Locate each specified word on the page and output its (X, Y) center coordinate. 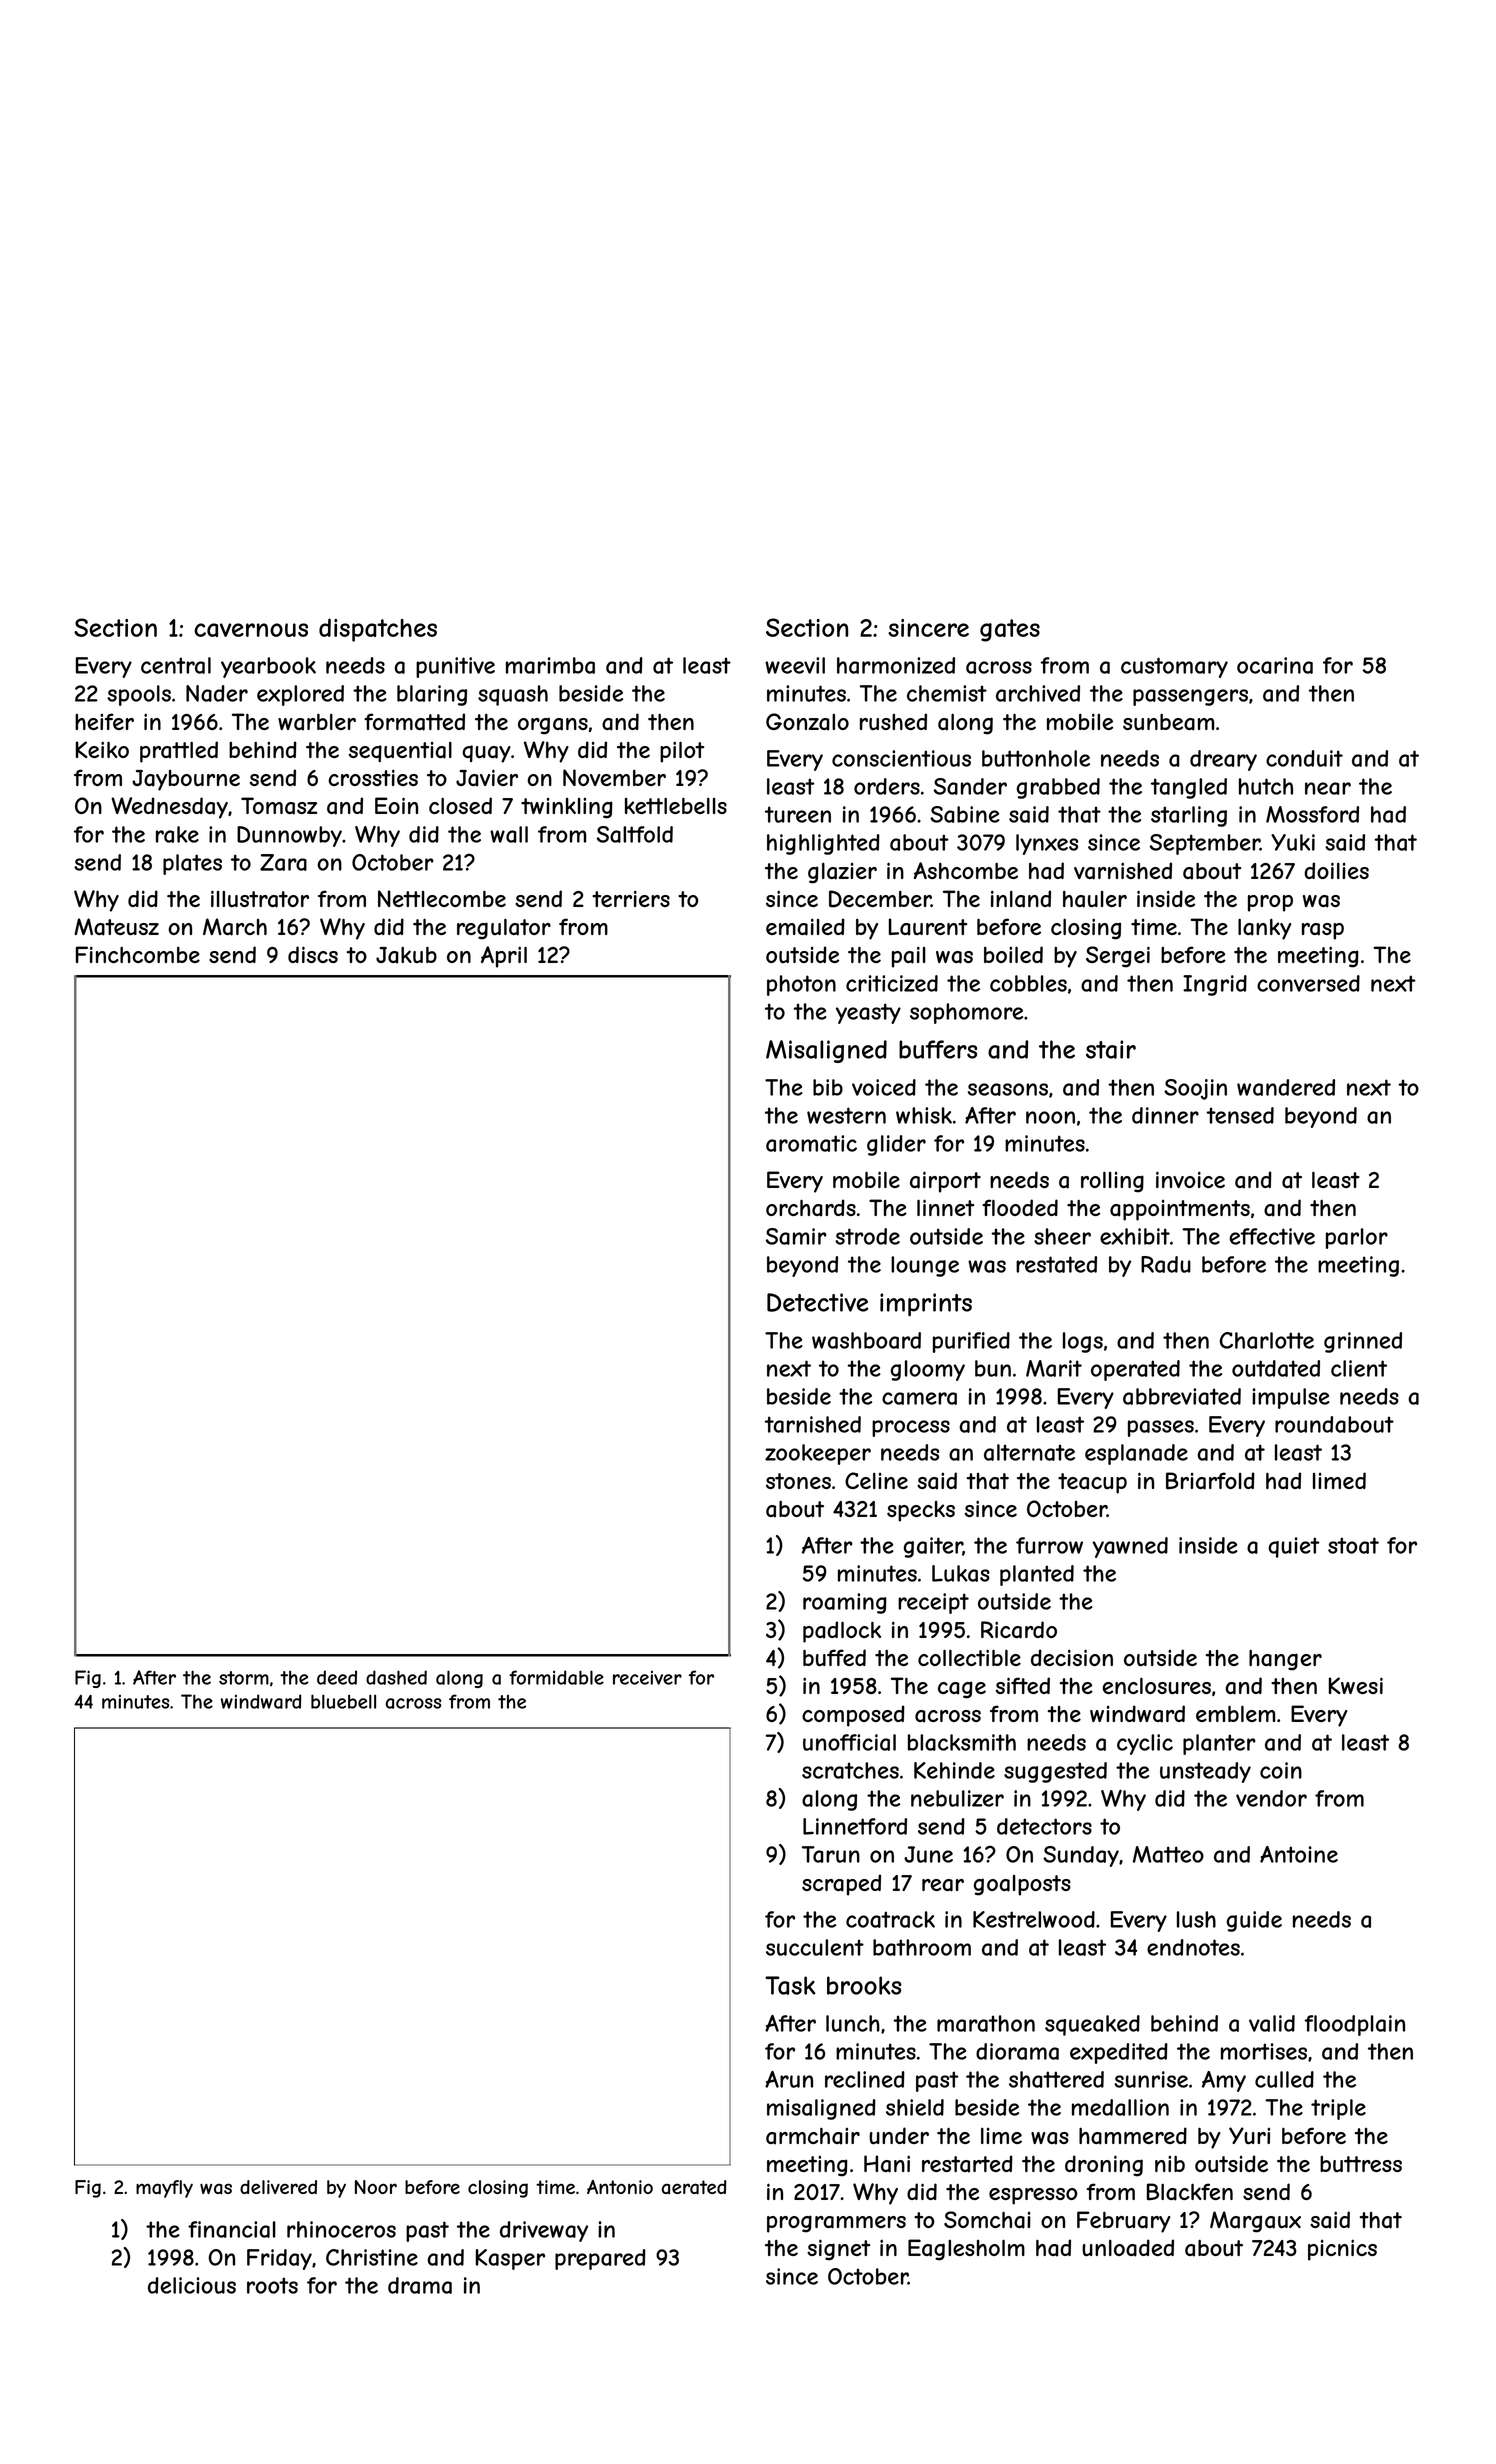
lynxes (1047, 844)
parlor (1357, 1238)
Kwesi (1356, 1685)
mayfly (164, 2189)
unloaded (1128, 2248)
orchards (811, 1208)
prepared (600, 2259)
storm (244, 1678)
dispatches (378, 630)
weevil (795, 665)
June (928, 1854)
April (504, 957)
